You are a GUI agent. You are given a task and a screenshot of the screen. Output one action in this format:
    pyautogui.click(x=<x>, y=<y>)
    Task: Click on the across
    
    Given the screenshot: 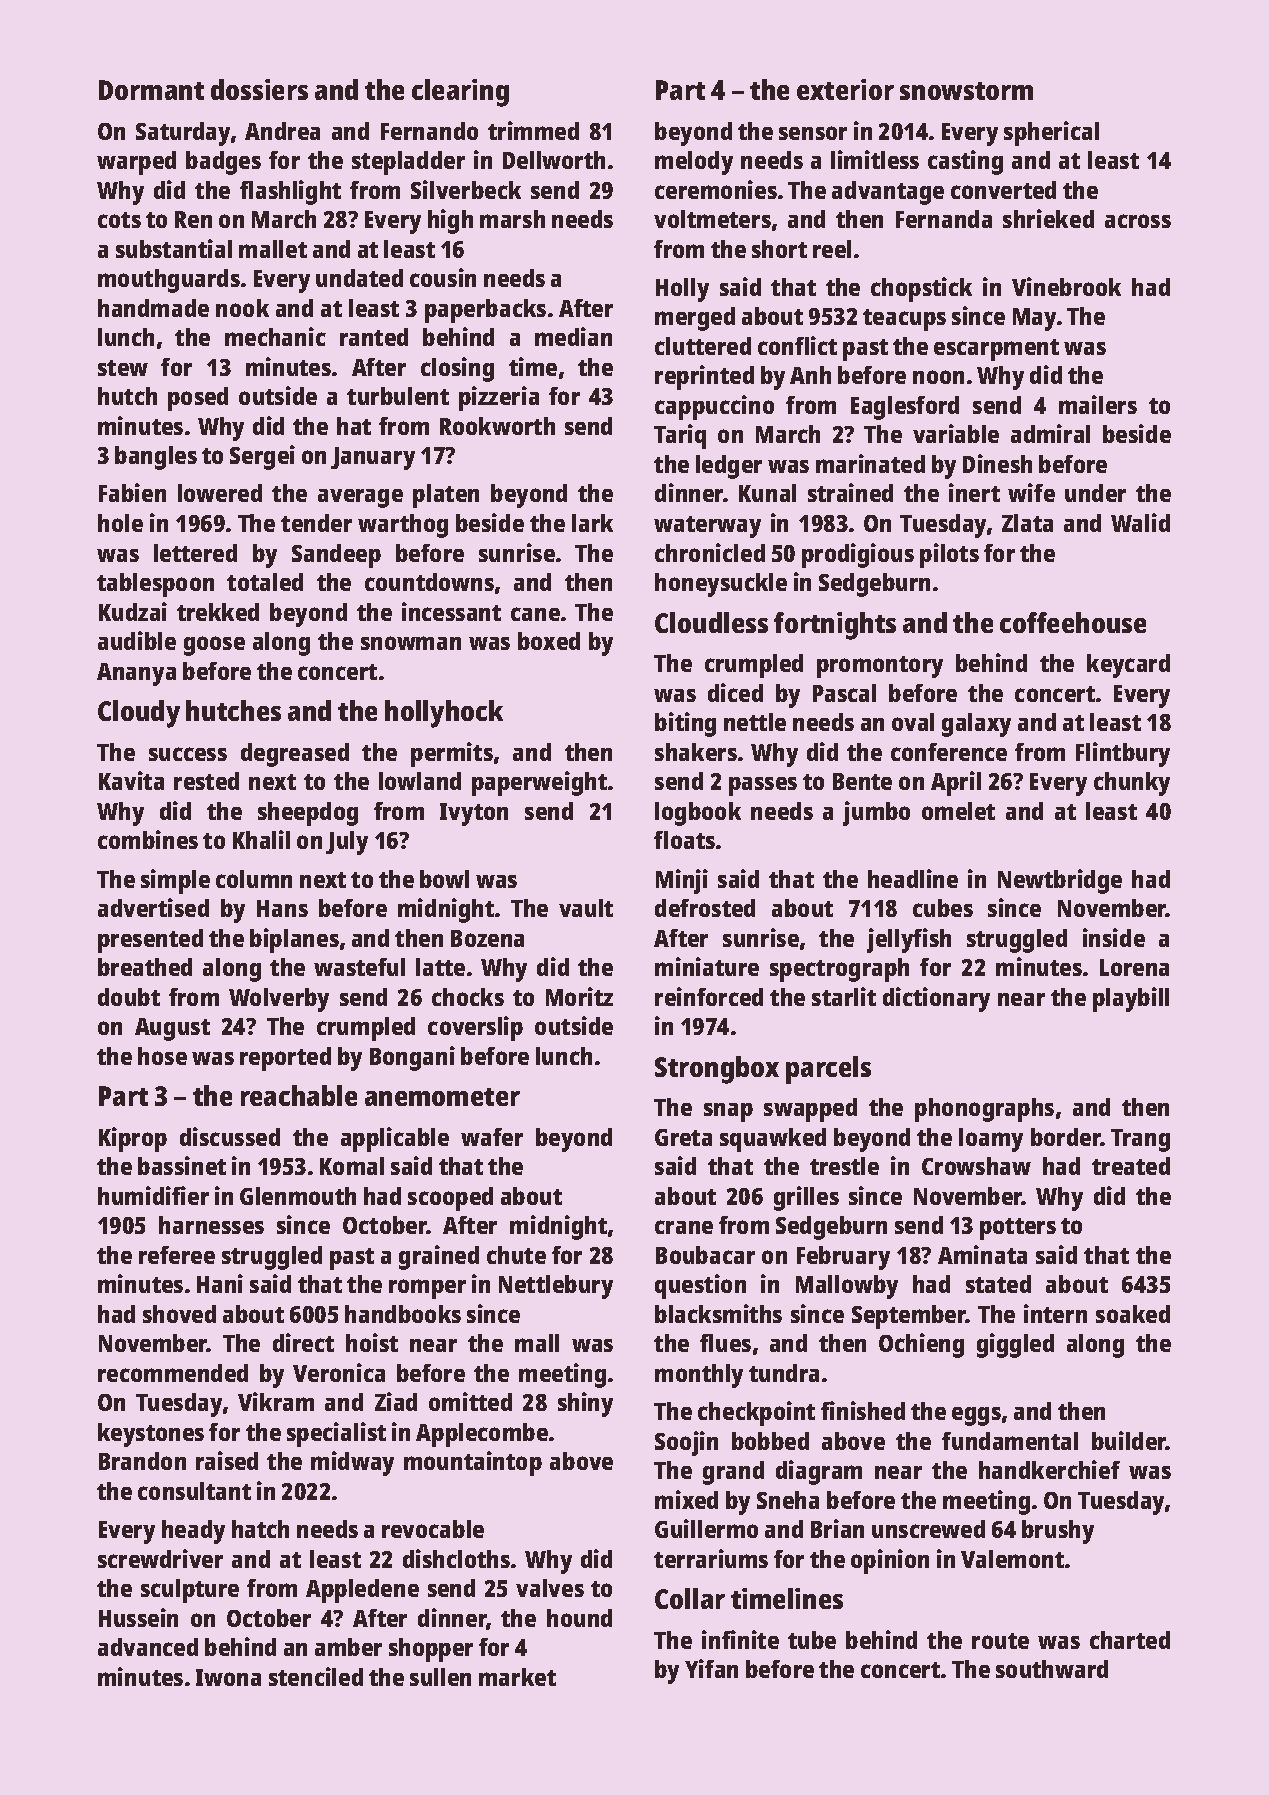 What is the action you would take?
    pyautogui.click(x=1138, y=221)
